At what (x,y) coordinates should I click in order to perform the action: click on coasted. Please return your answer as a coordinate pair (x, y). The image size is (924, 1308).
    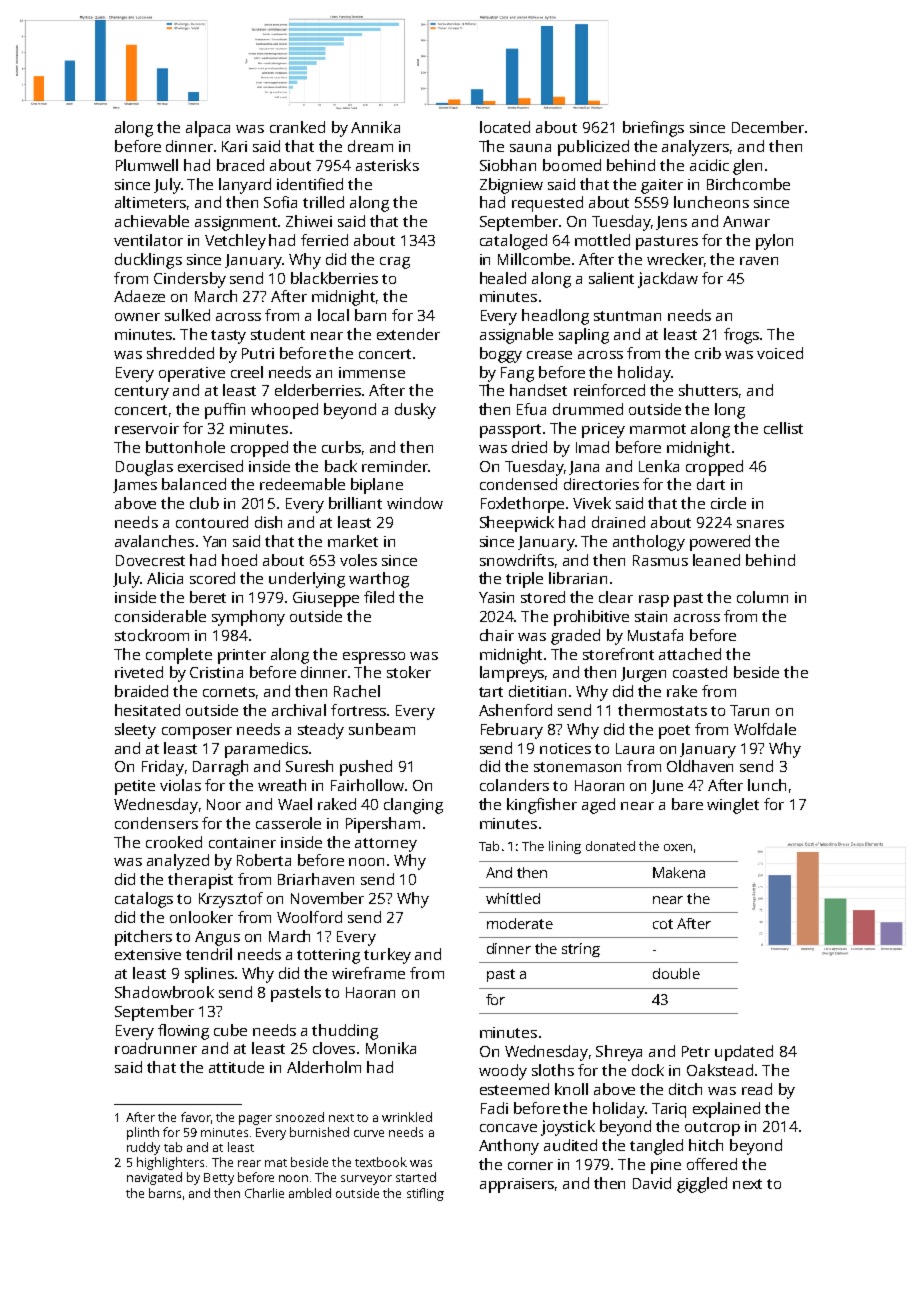
    Looking at the image, I should click on (700, 672).
